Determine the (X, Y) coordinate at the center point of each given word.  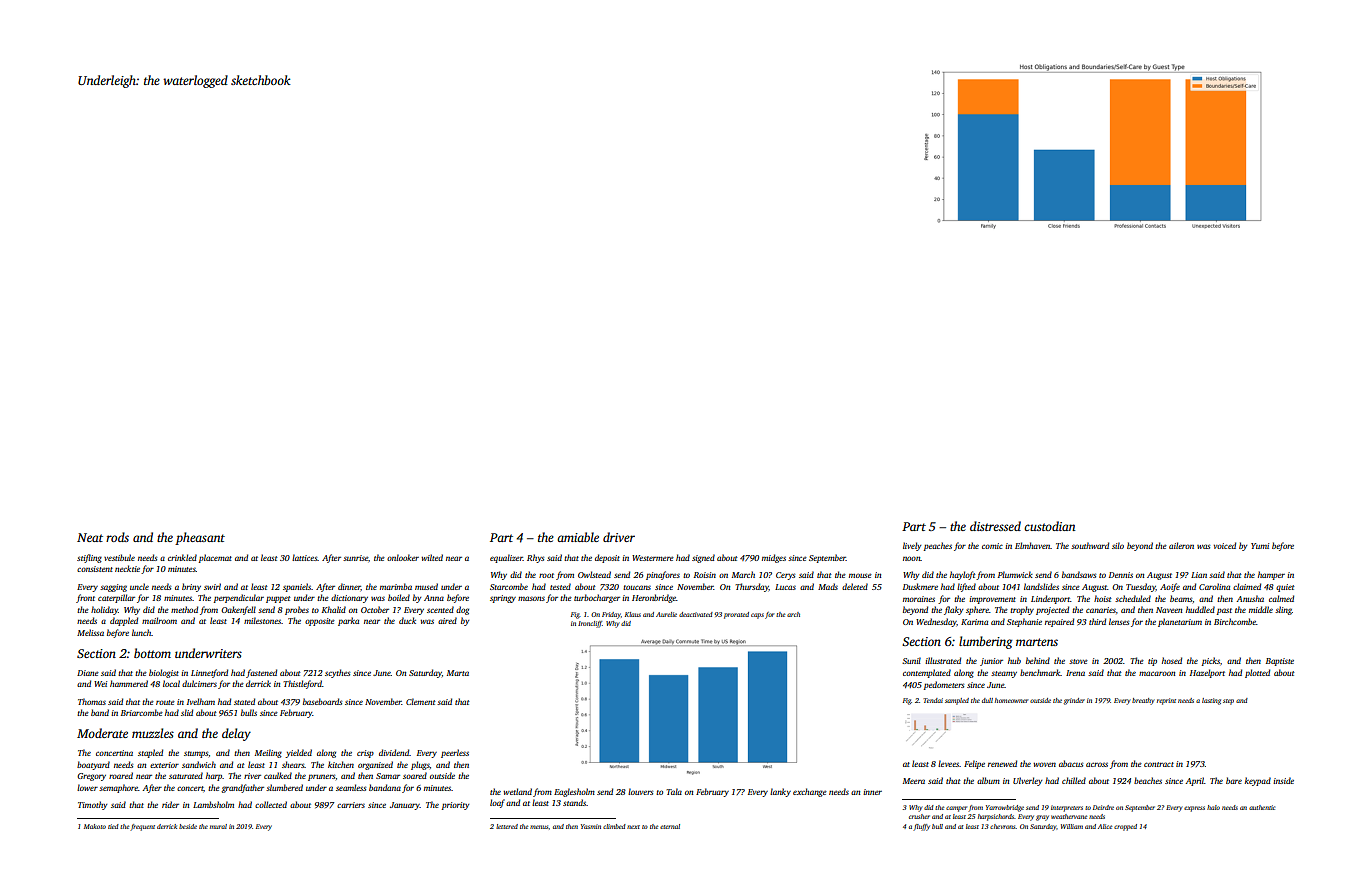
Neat (90, 537)
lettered (507, 826)
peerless (455, 753)
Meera (914, 781)
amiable (578, 537)
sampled (957, 701)
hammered (129, 683)
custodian (1049, 526)
